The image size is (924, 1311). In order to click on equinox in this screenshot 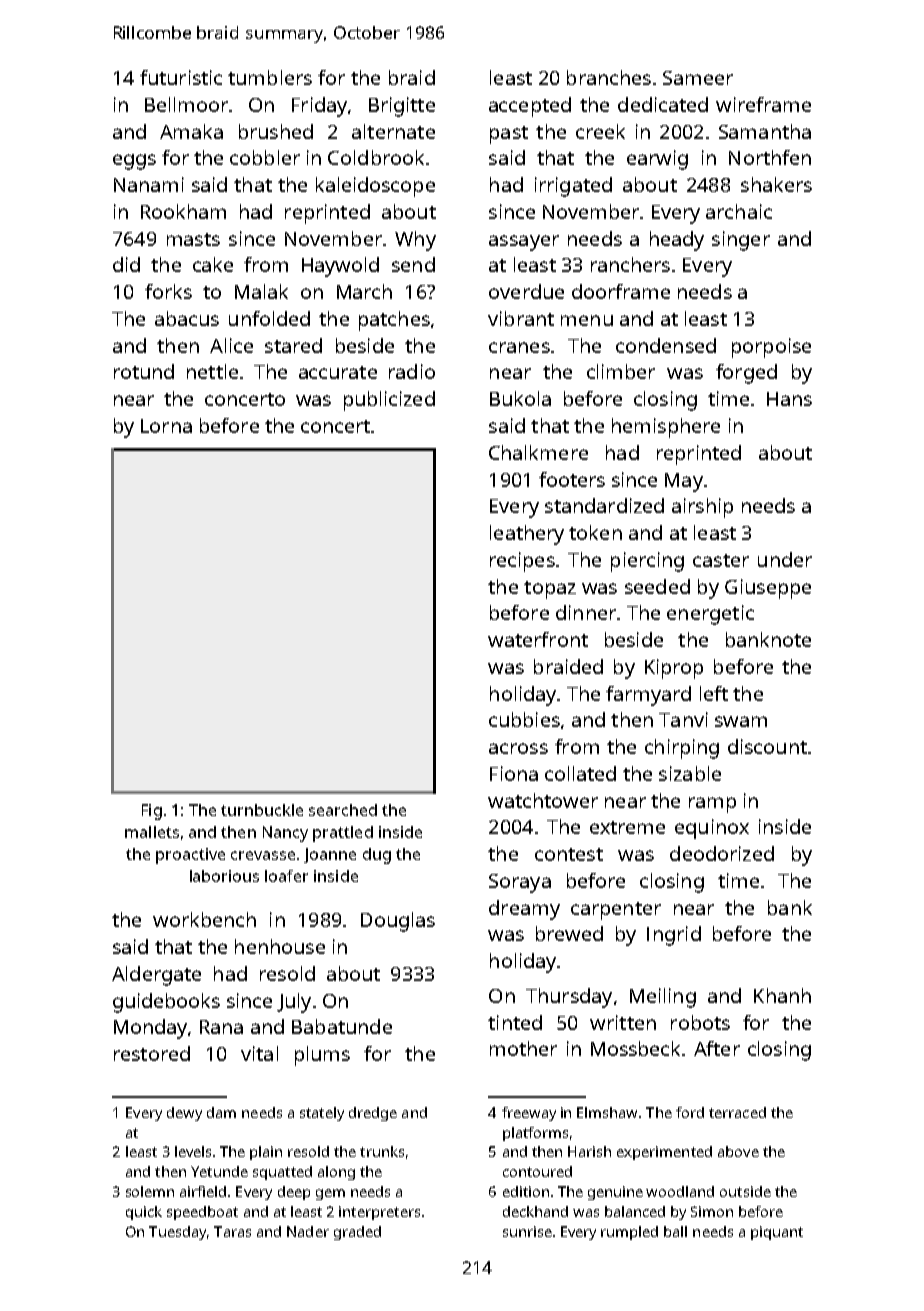, I will do `click(712, 829)`.
